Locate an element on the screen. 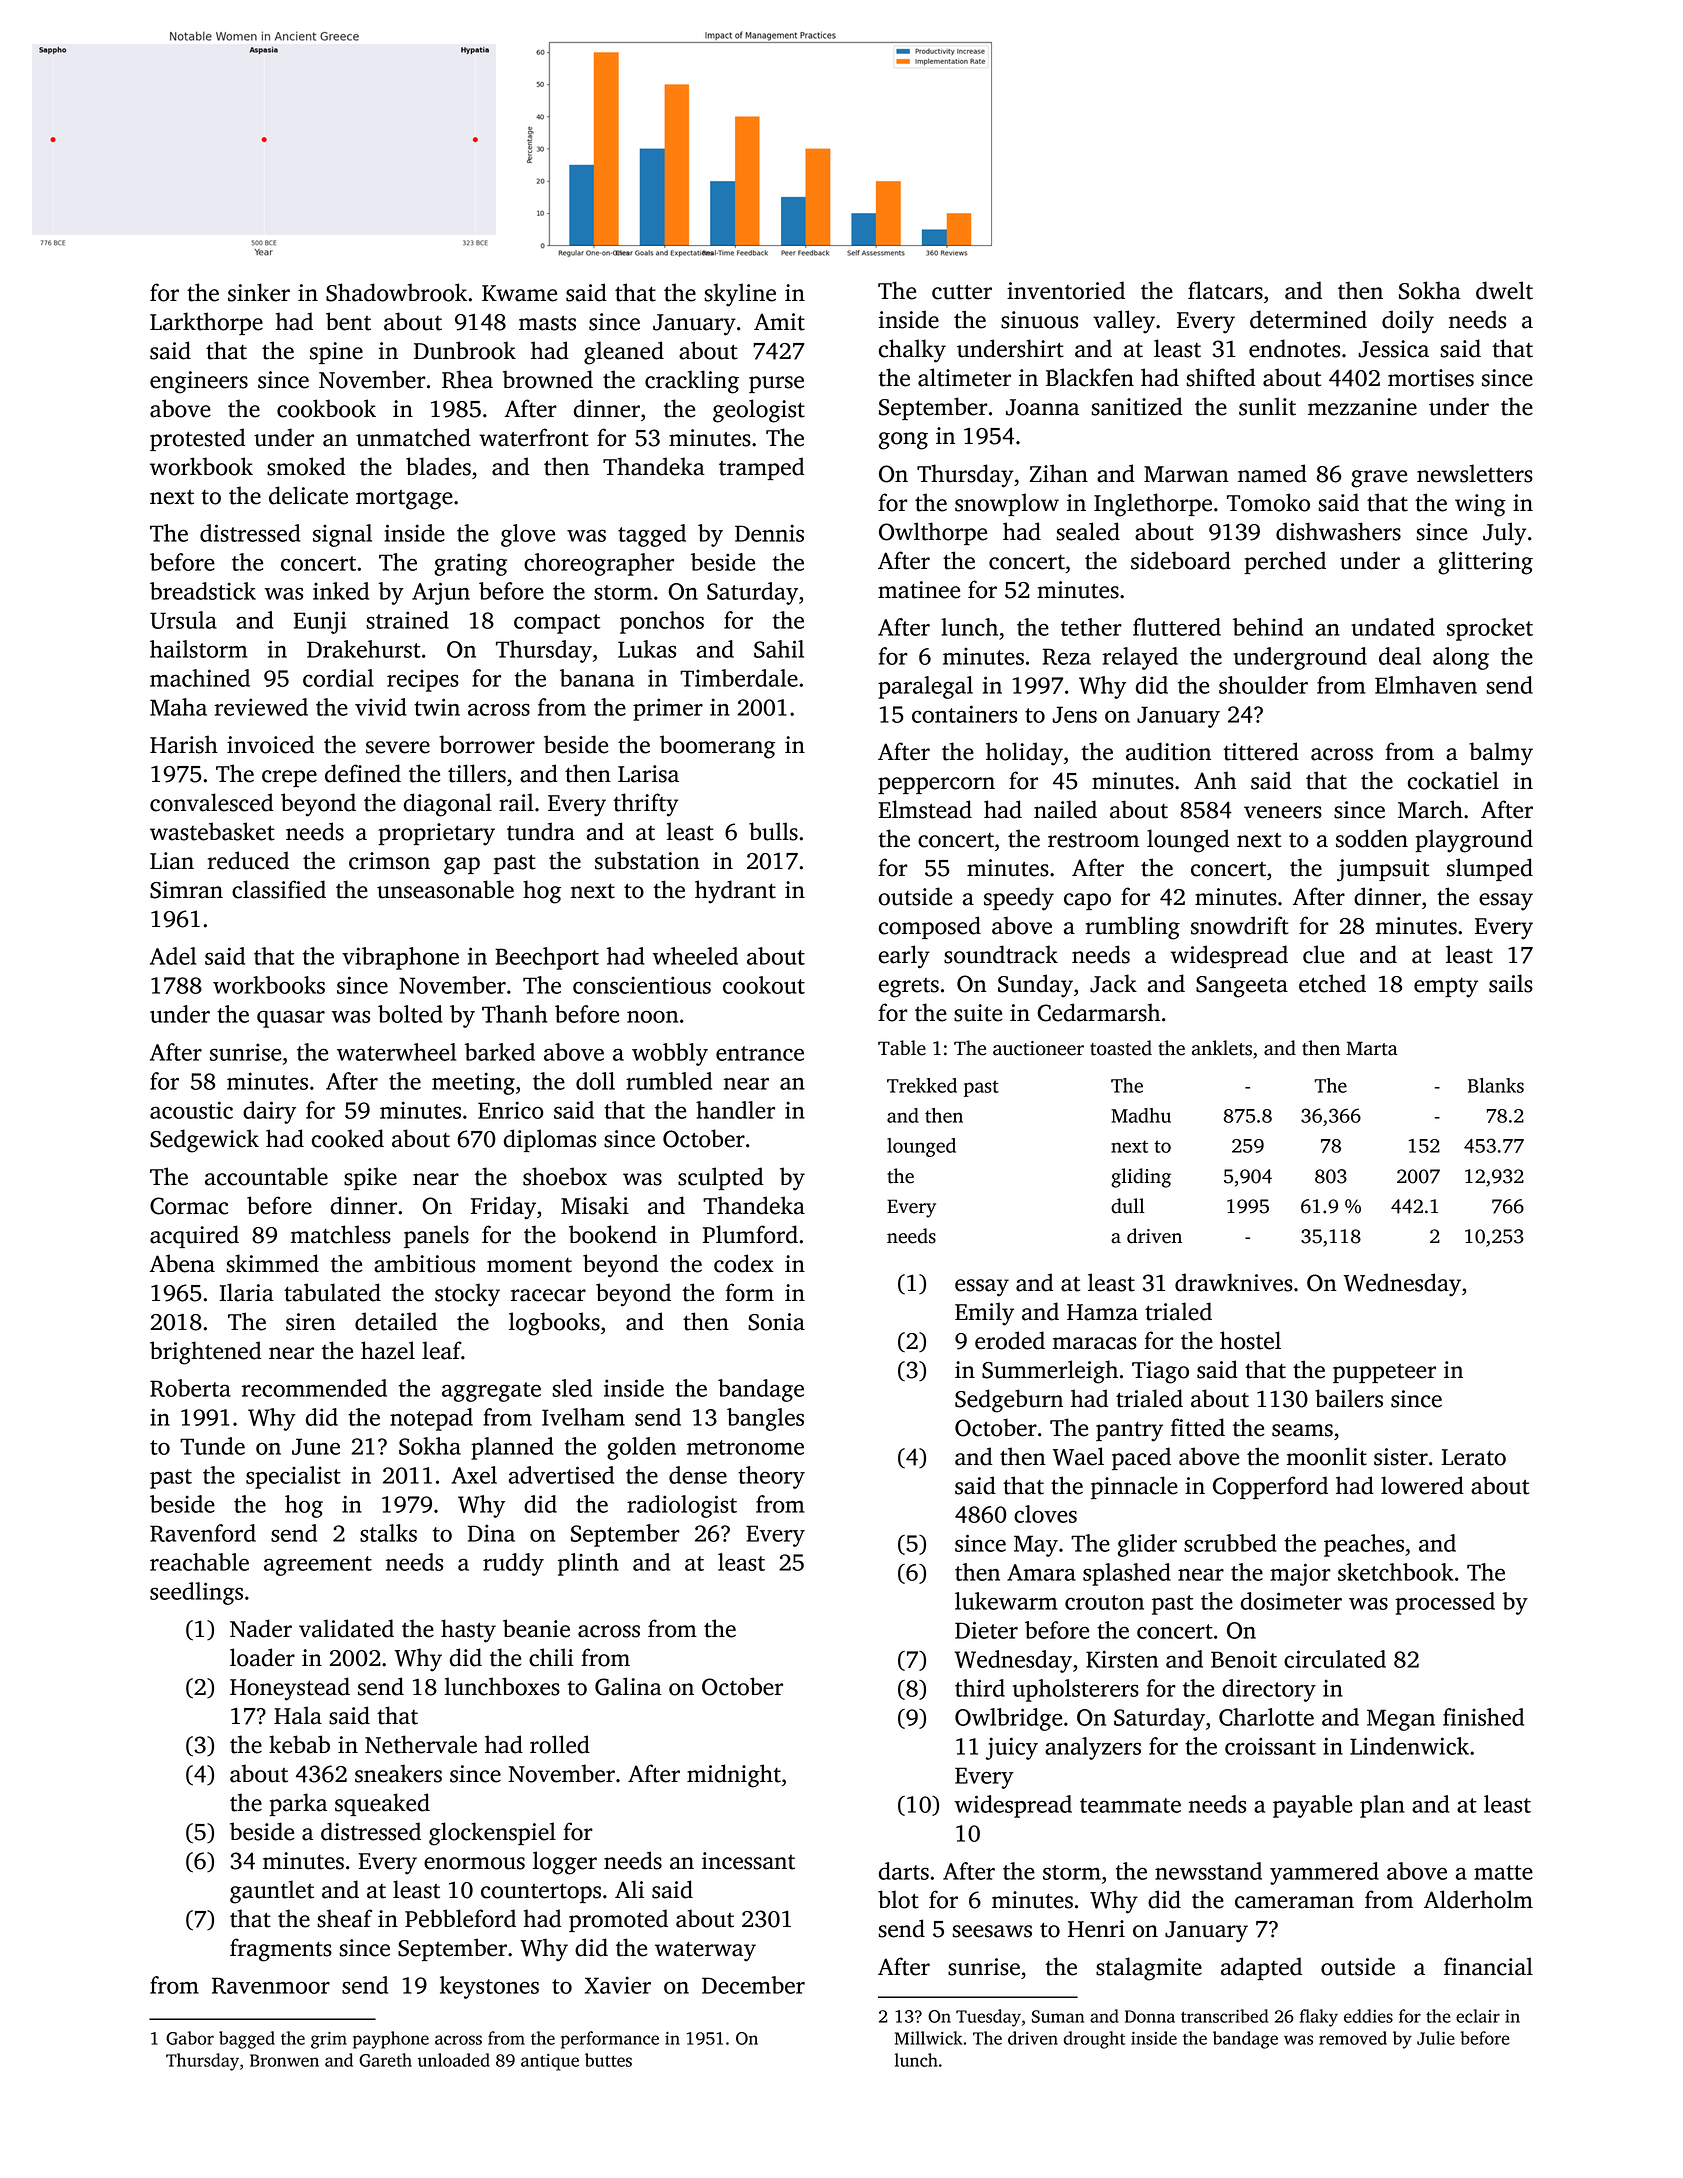  Tunde is located at coordinates (212, 1446).
